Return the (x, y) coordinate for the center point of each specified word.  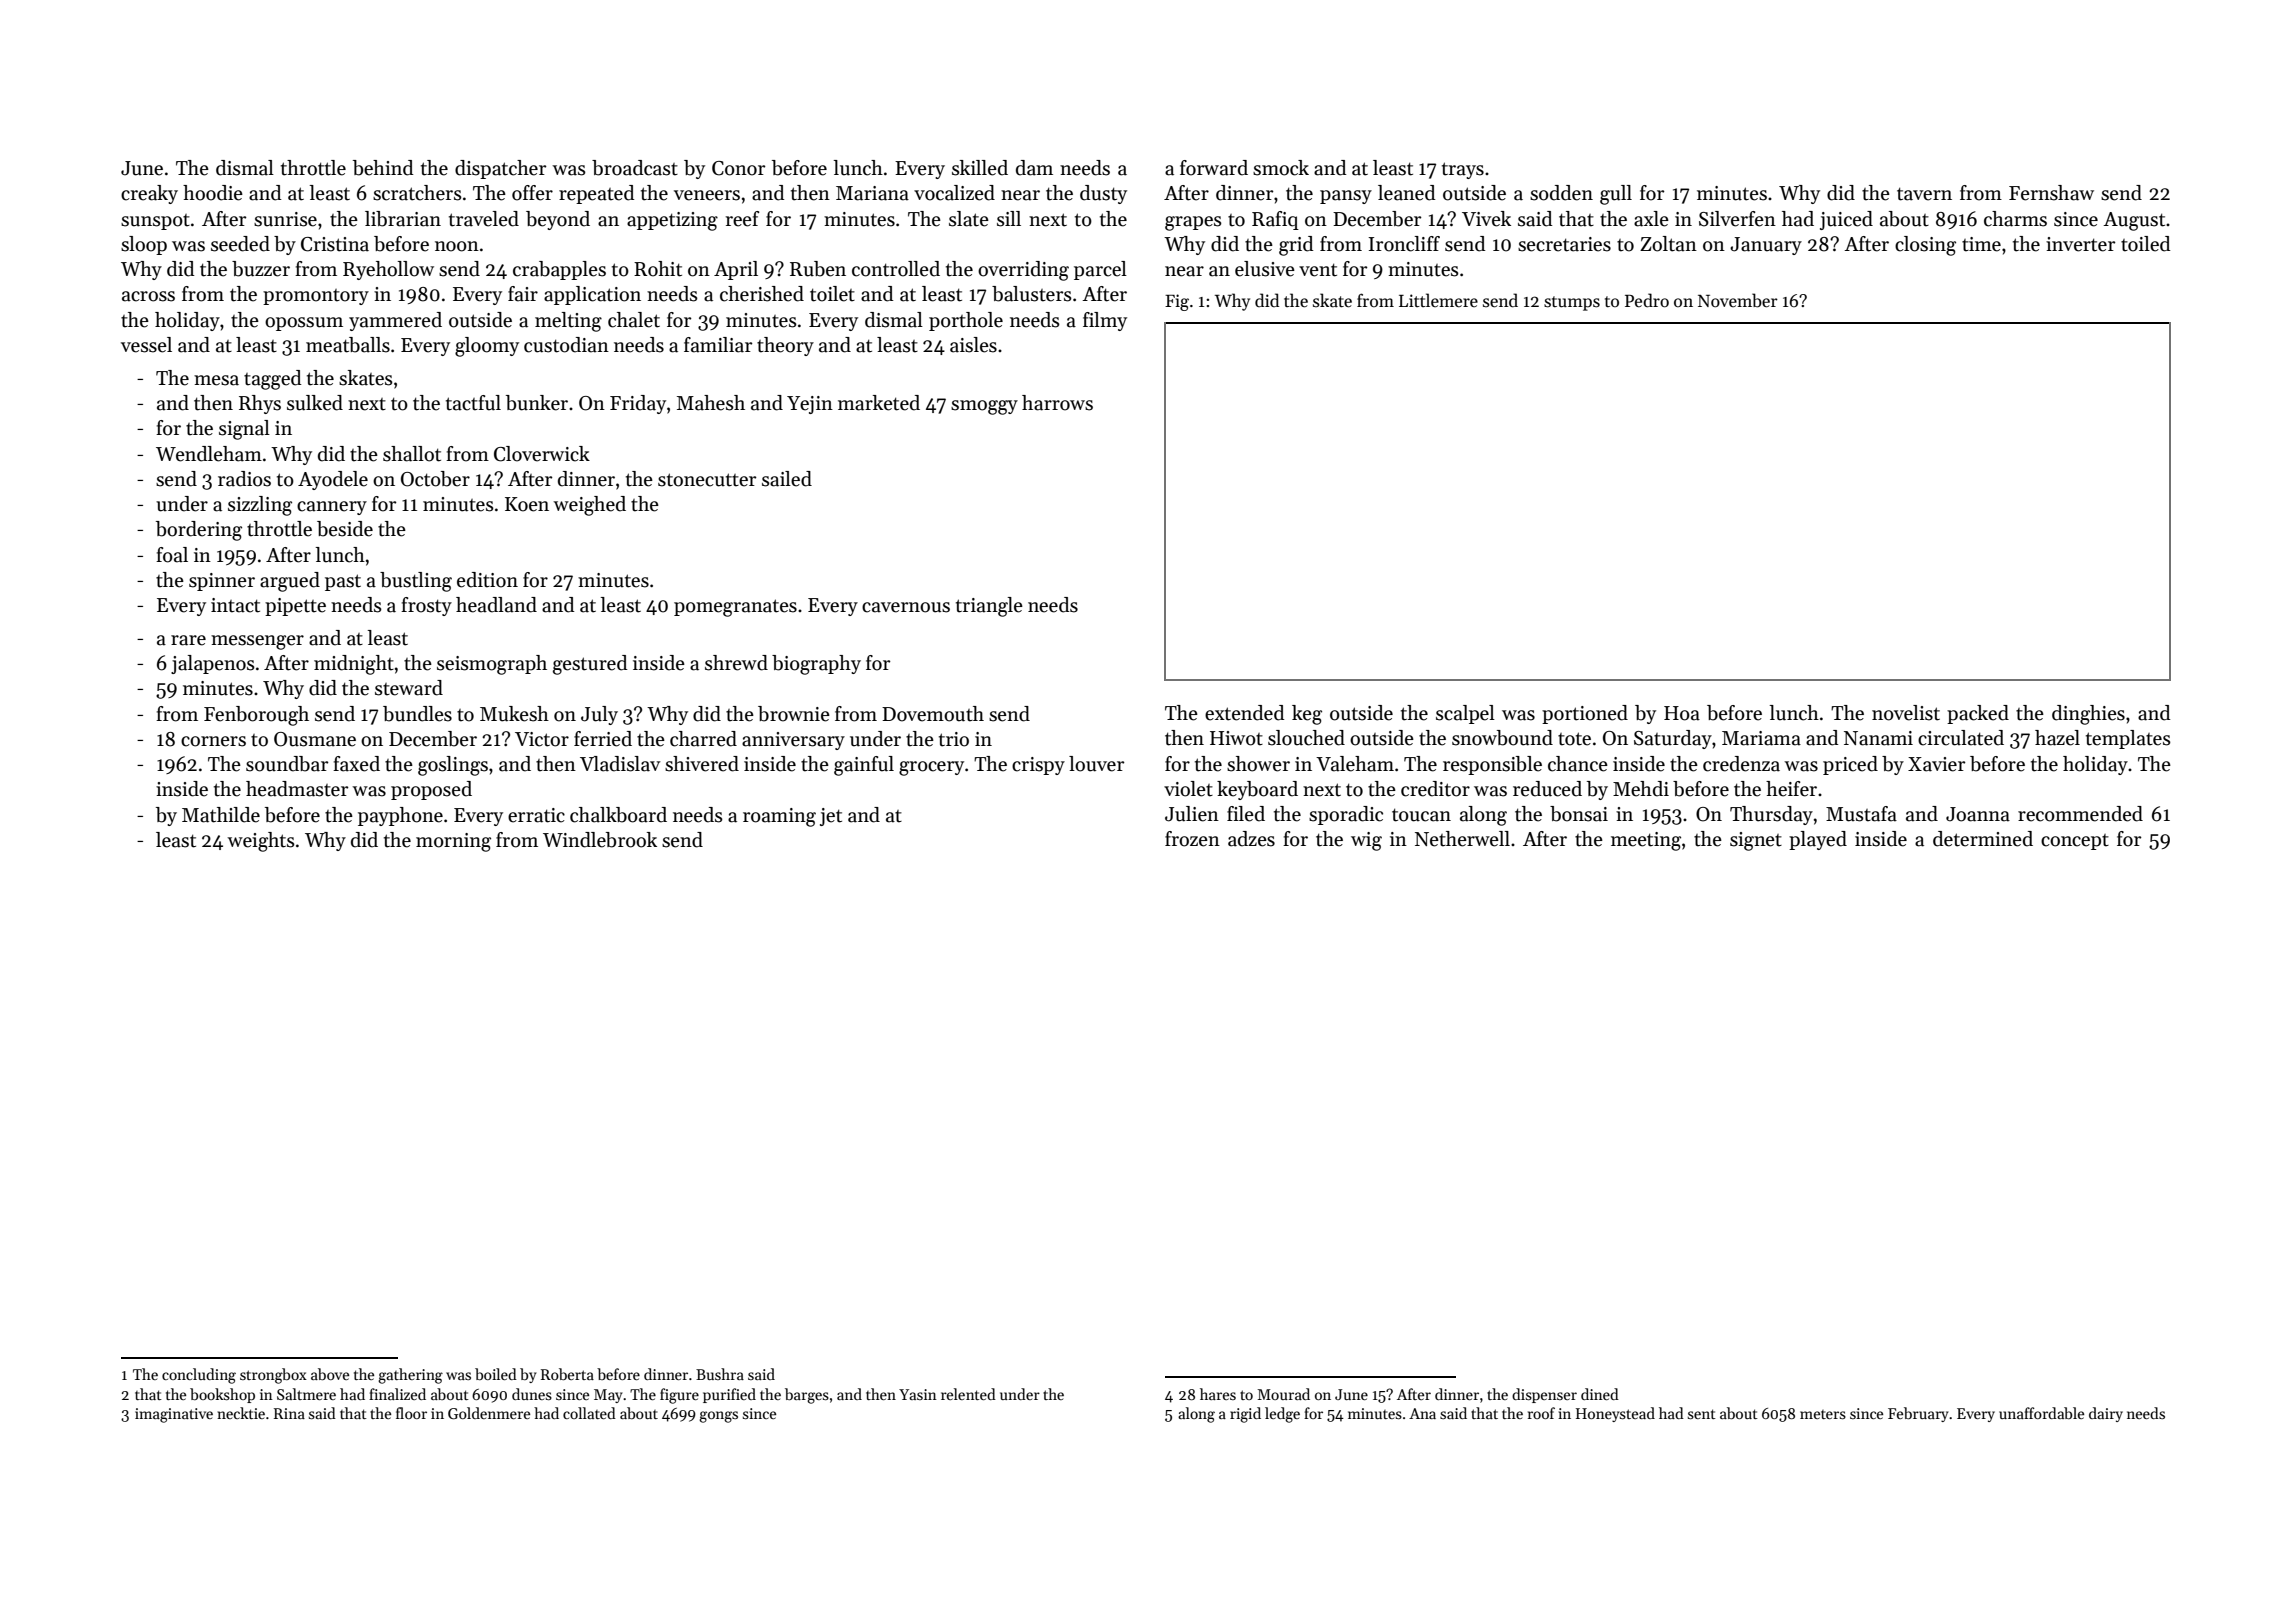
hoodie (213, 193)
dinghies (2088, 715)
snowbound (1502, 738)
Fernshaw (2051, 193)
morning (453, 842)
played (1818, 840)
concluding (199, 1376)
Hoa (1682, 713)
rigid (1245, 1415)
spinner (222, 582)
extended (1245, 713)
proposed (431, 790)
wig (1366, 841)
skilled (980, 168)
